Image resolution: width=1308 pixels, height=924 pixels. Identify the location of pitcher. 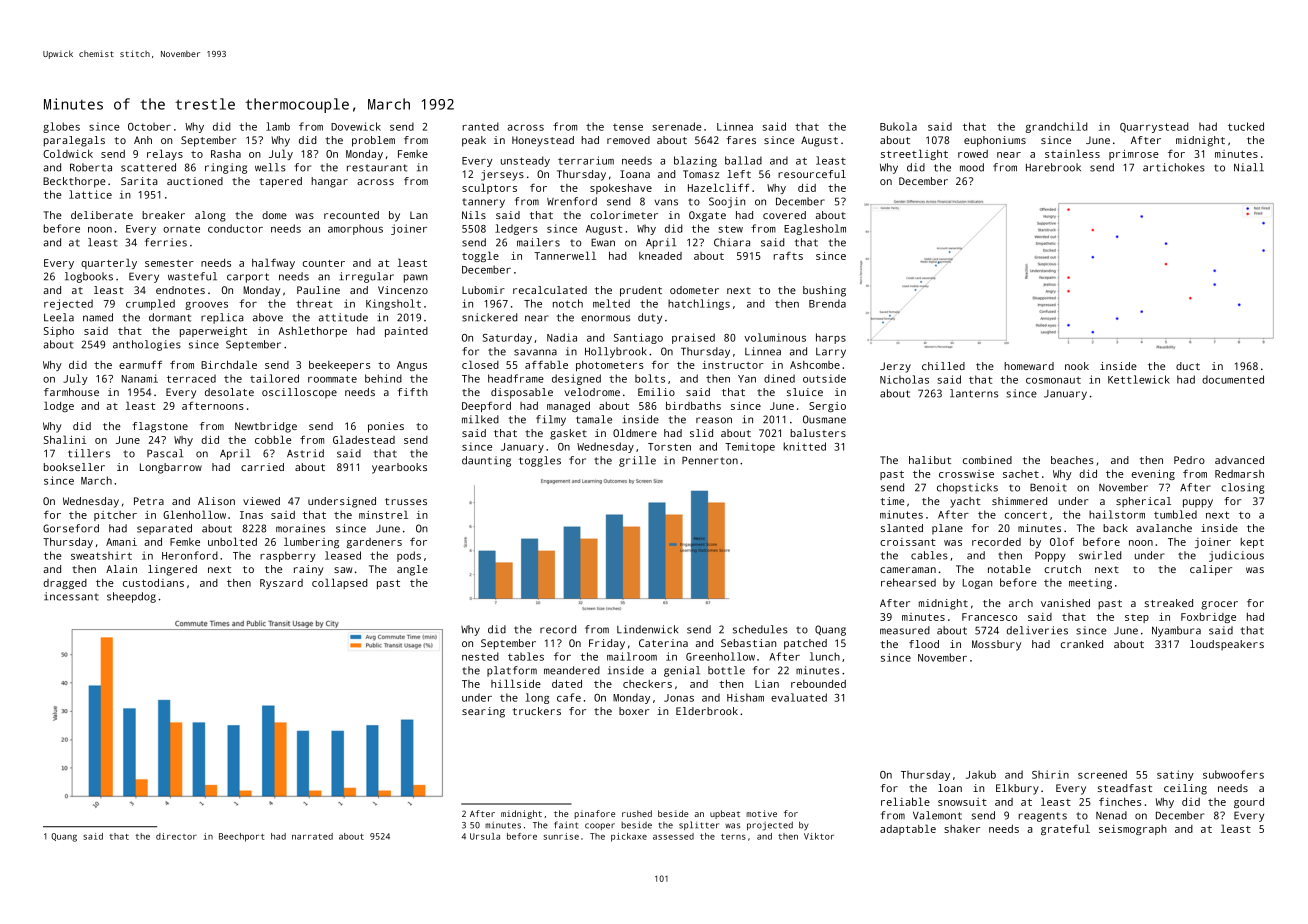
(115, 516).
